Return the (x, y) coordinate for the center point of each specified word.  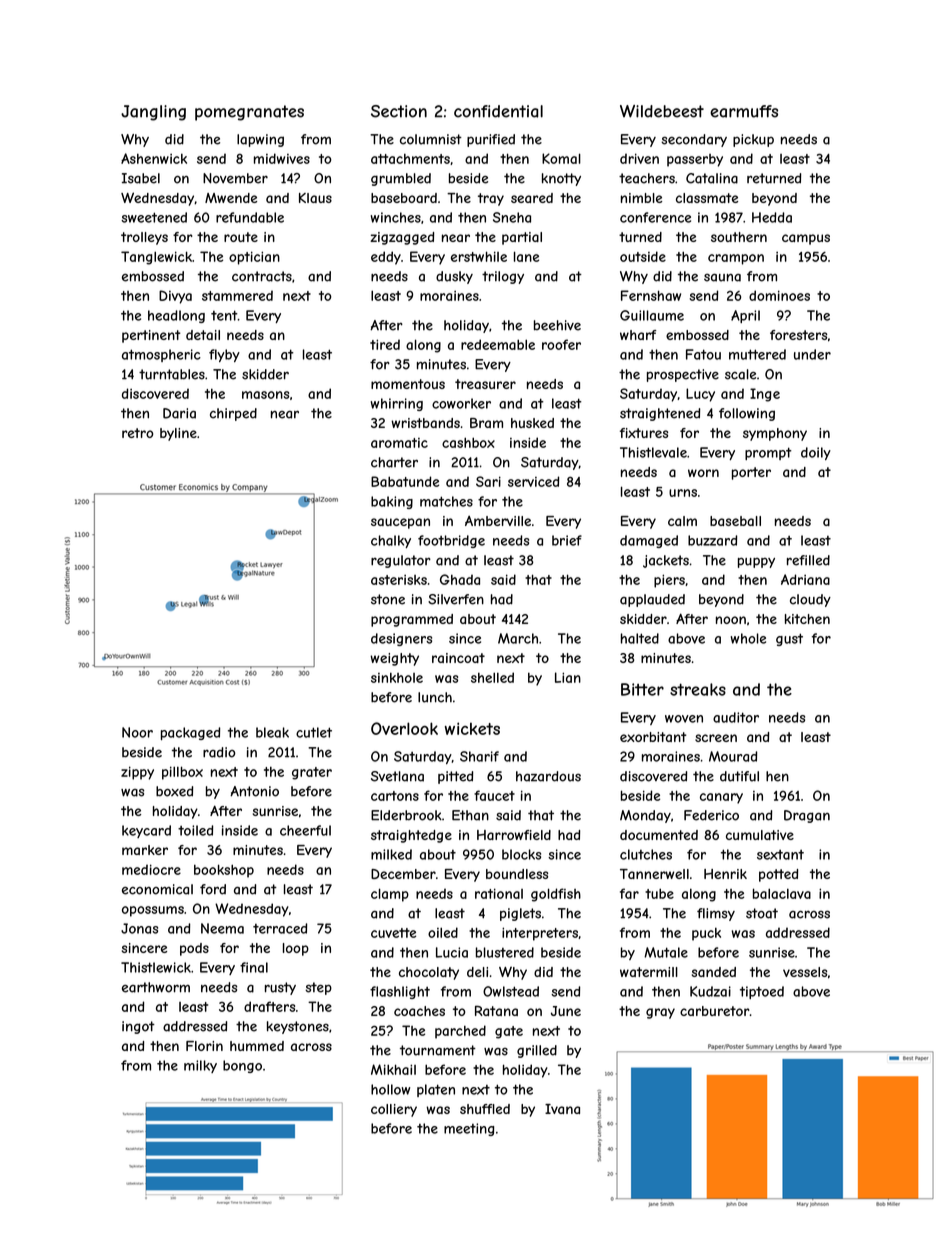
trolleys (144, 238)
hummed (257, 1046)
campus (806, 239)
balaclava (782, 893)
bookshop (224, 871)
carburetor (714, 1011)
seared (532, 198)
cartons (395, 796)
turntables (172, 374)
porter (751, 473)
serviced (533, 481)
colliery (394, 1110)
